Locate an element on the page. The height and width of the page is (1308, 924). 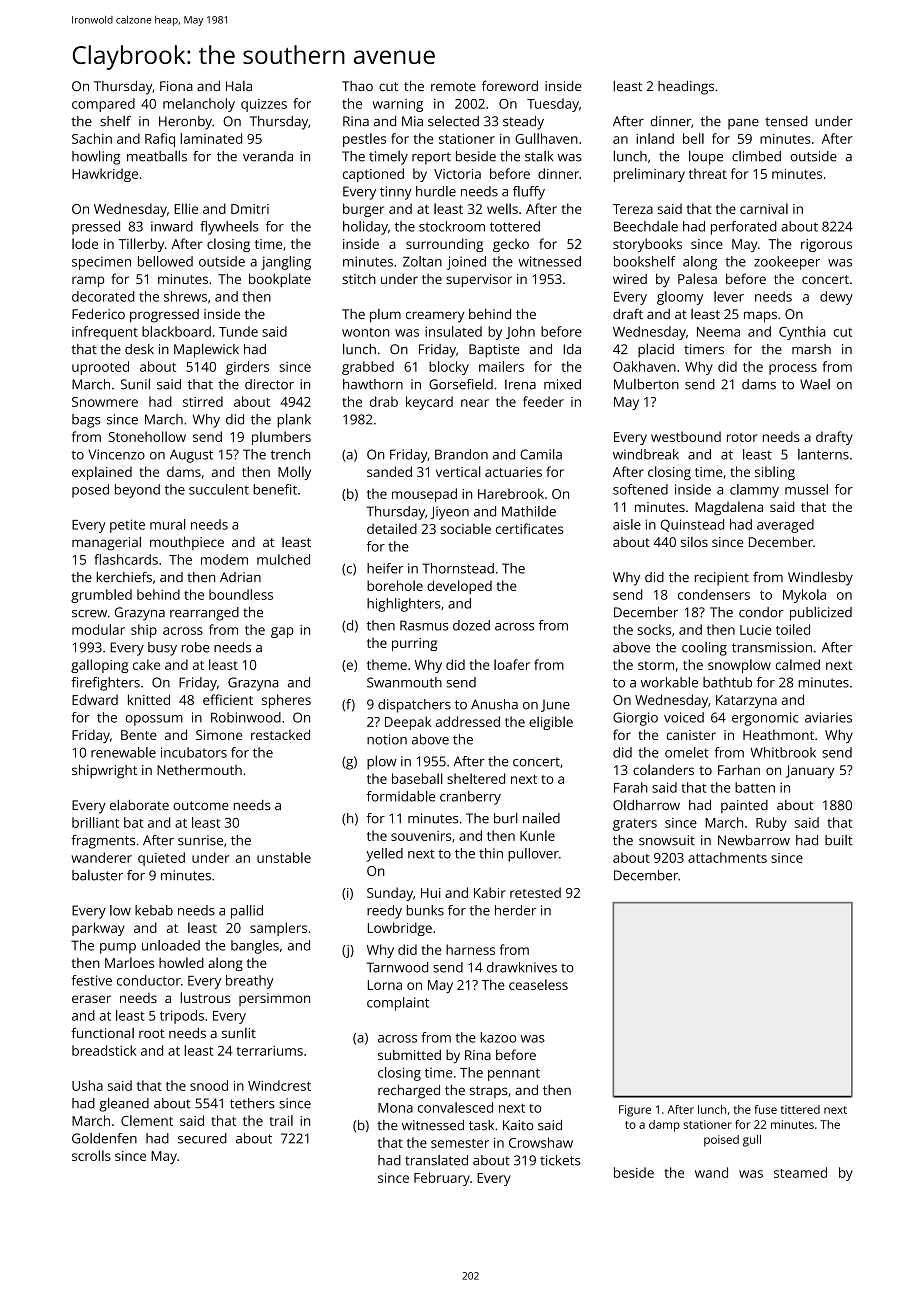
preliminary is located at coordinates (649, 175).
